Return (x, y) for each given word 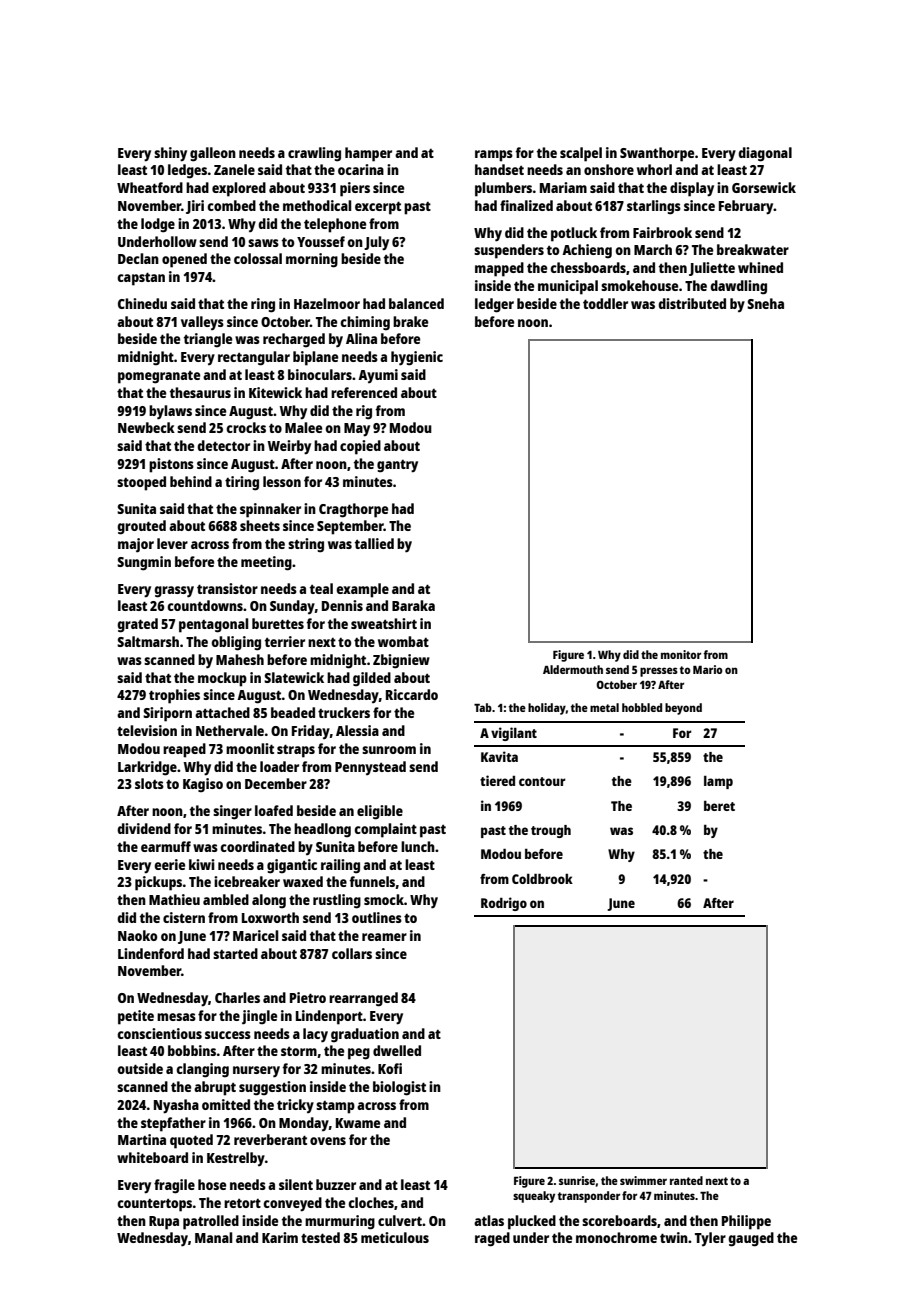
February (746, 207)
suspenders (509, 251)
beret (719, 806)
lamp (718, 782)
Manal (213, 1237)
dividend (144, 828)
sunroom (389, 750)
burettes (278, 623)
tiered (497, 780)
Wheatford (150, 187)
